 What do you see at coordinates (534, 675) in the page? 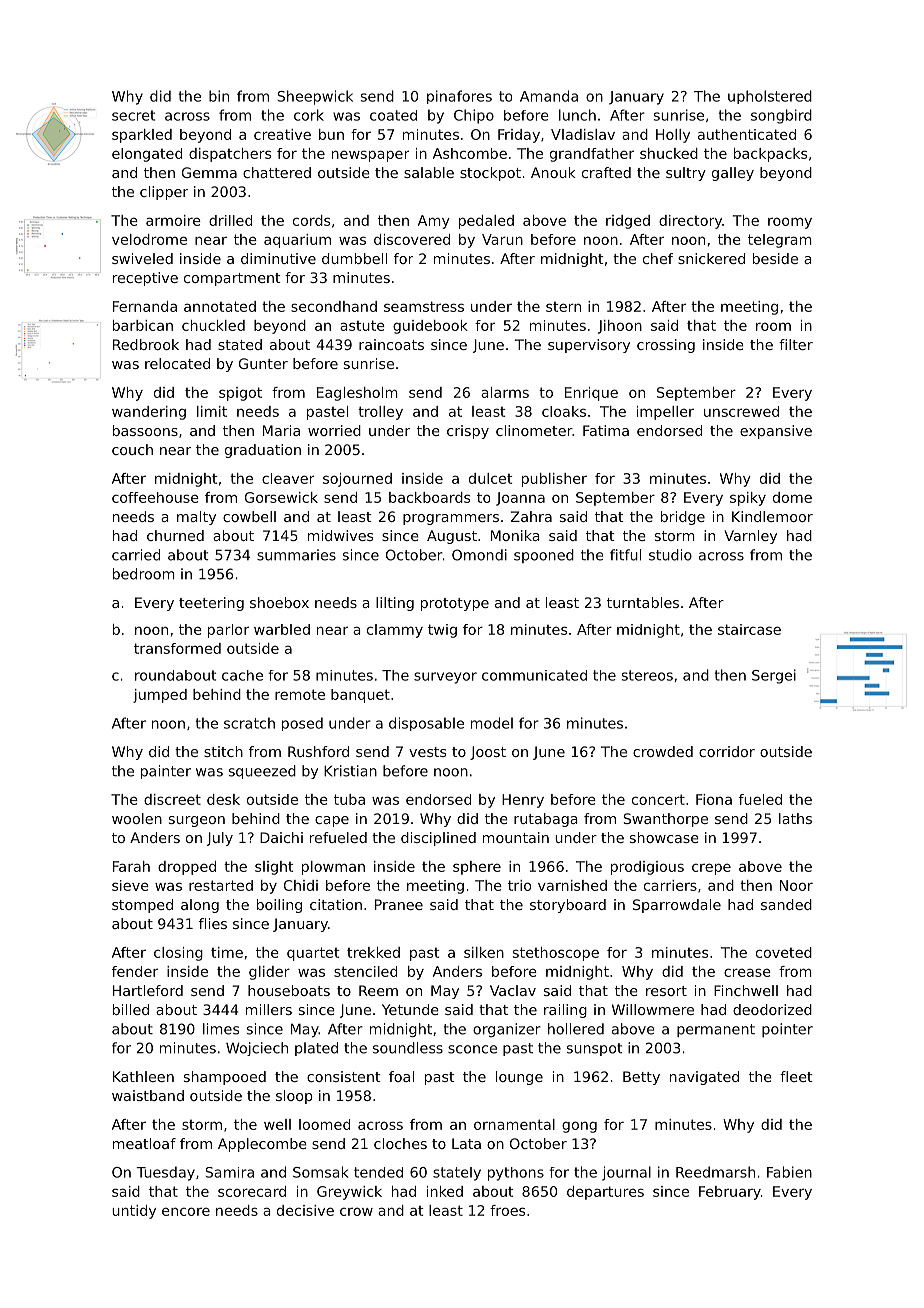
I see `communicated` at bounding box center [534, 675].
